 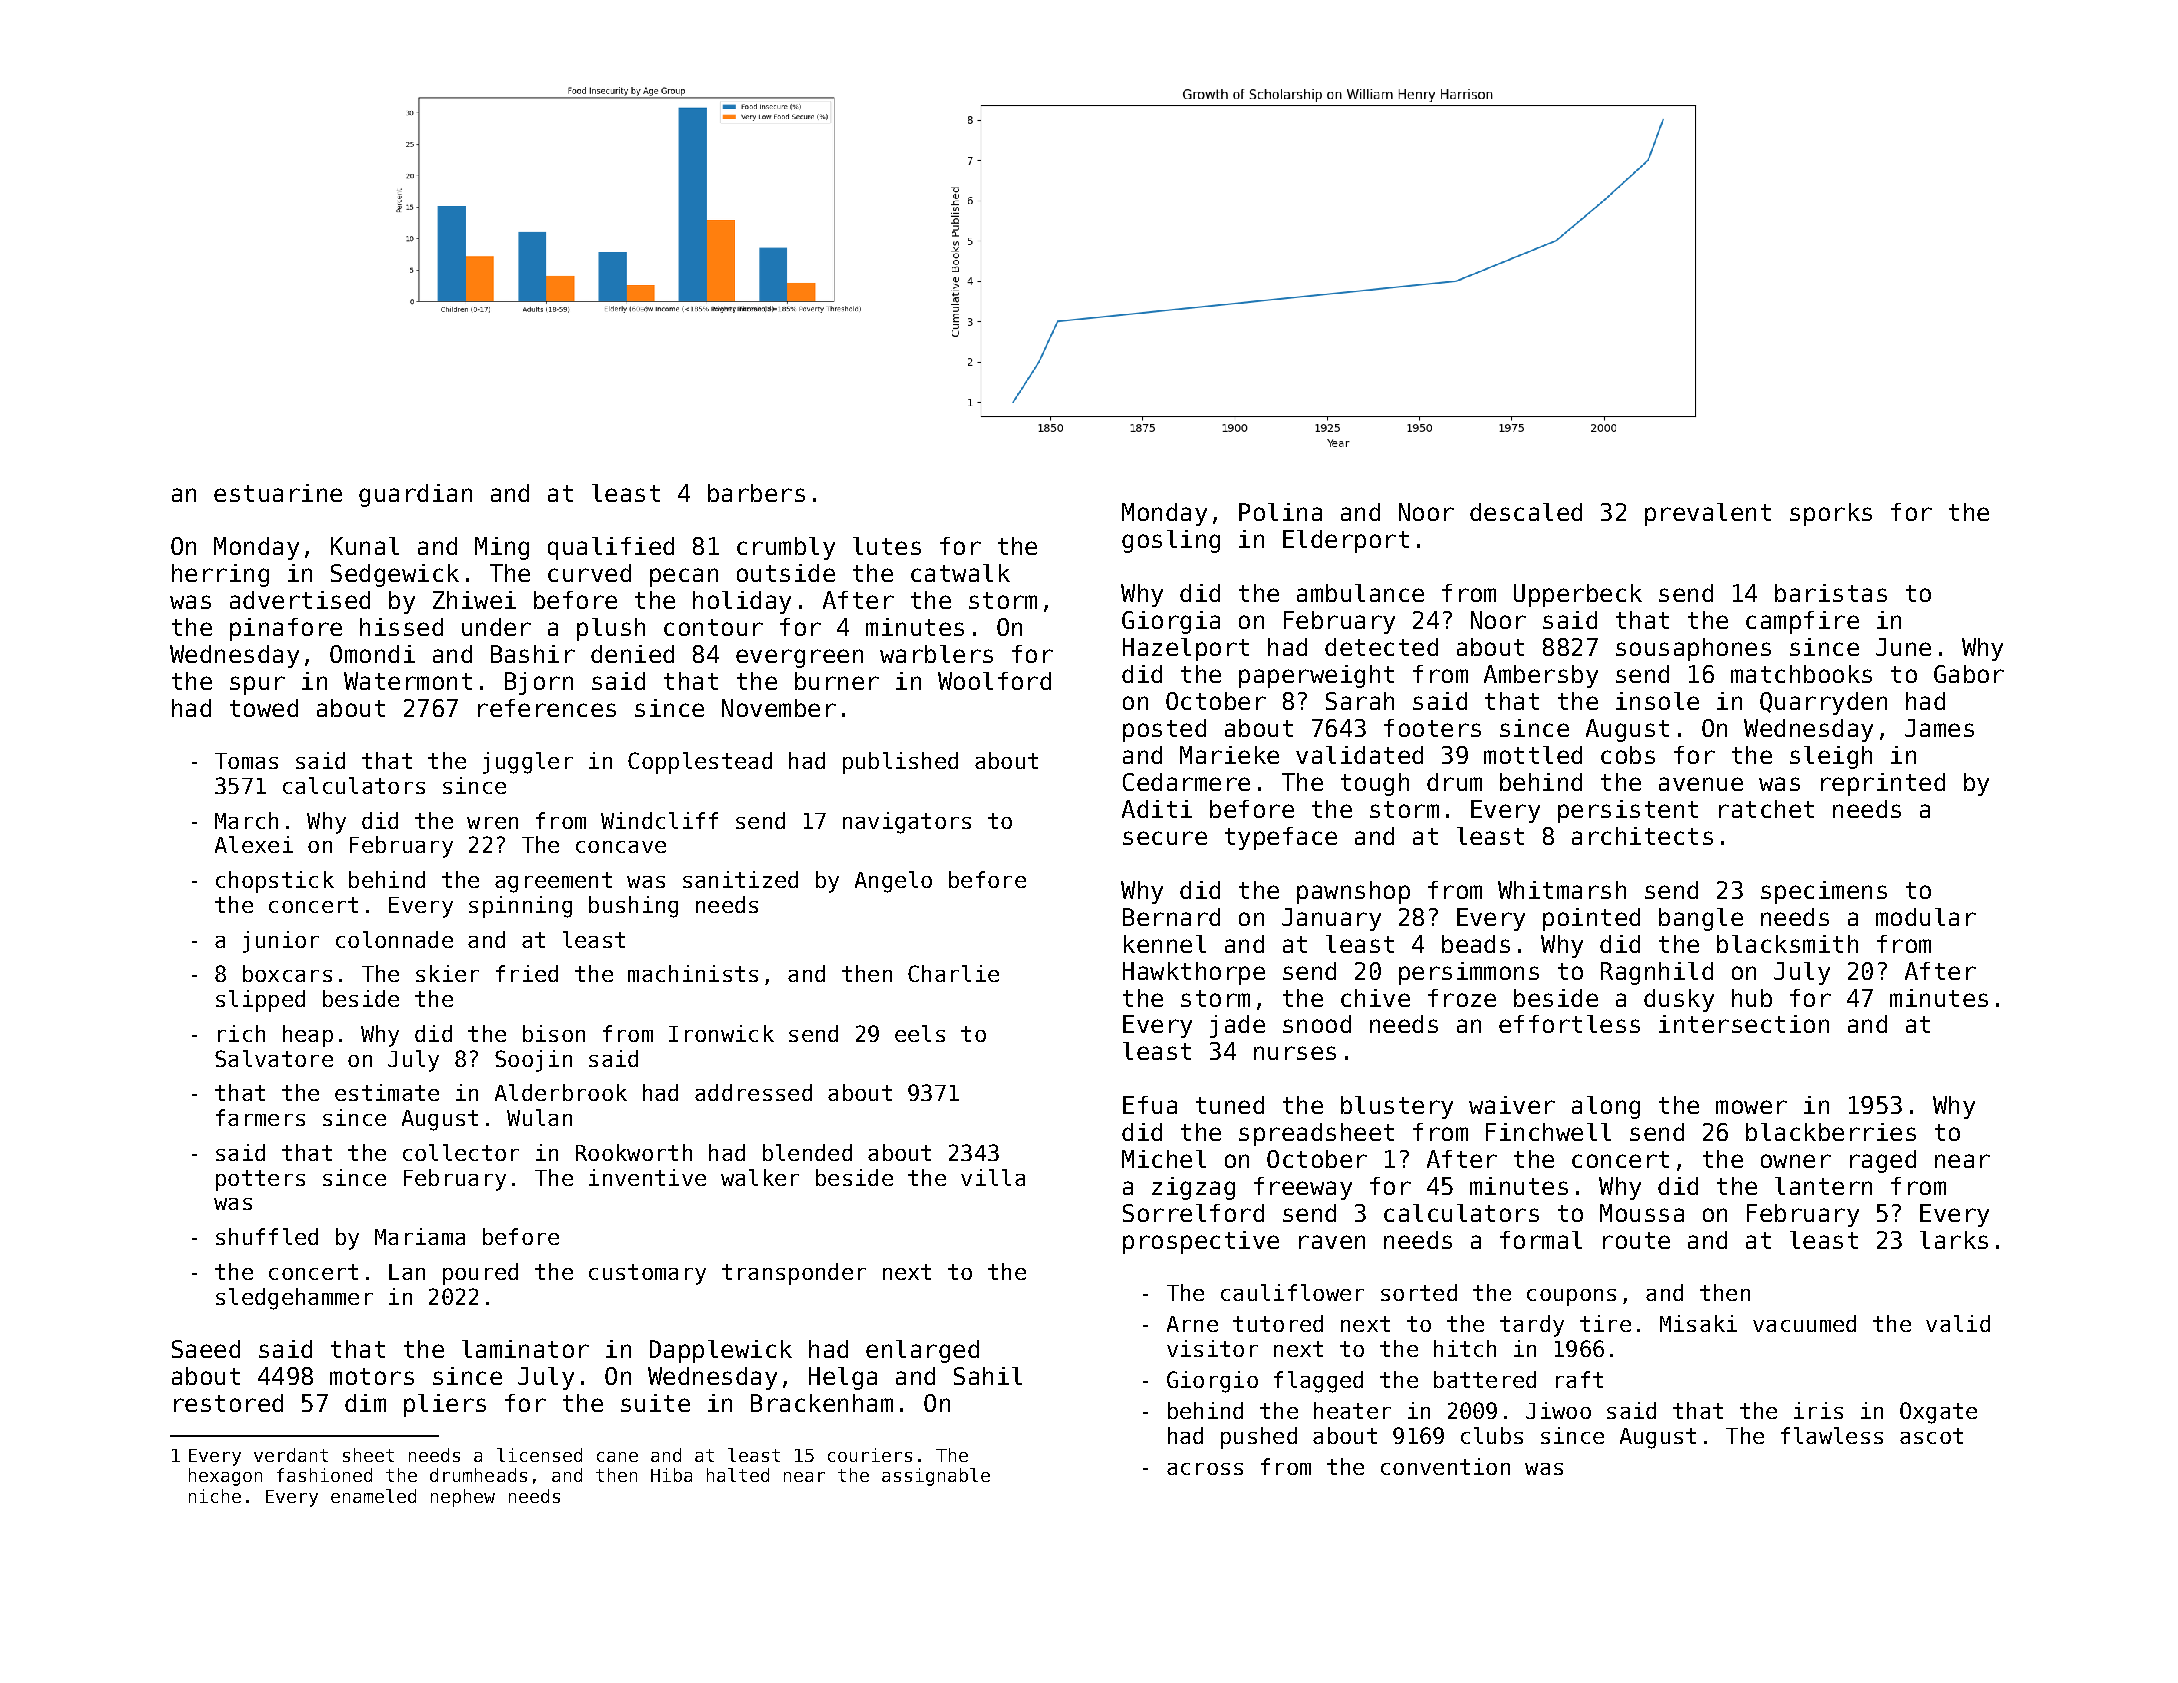 What do you see at coordinates (655, 1403) in the screenshot?
I see `suite` at bounding box center [655, 1403].
